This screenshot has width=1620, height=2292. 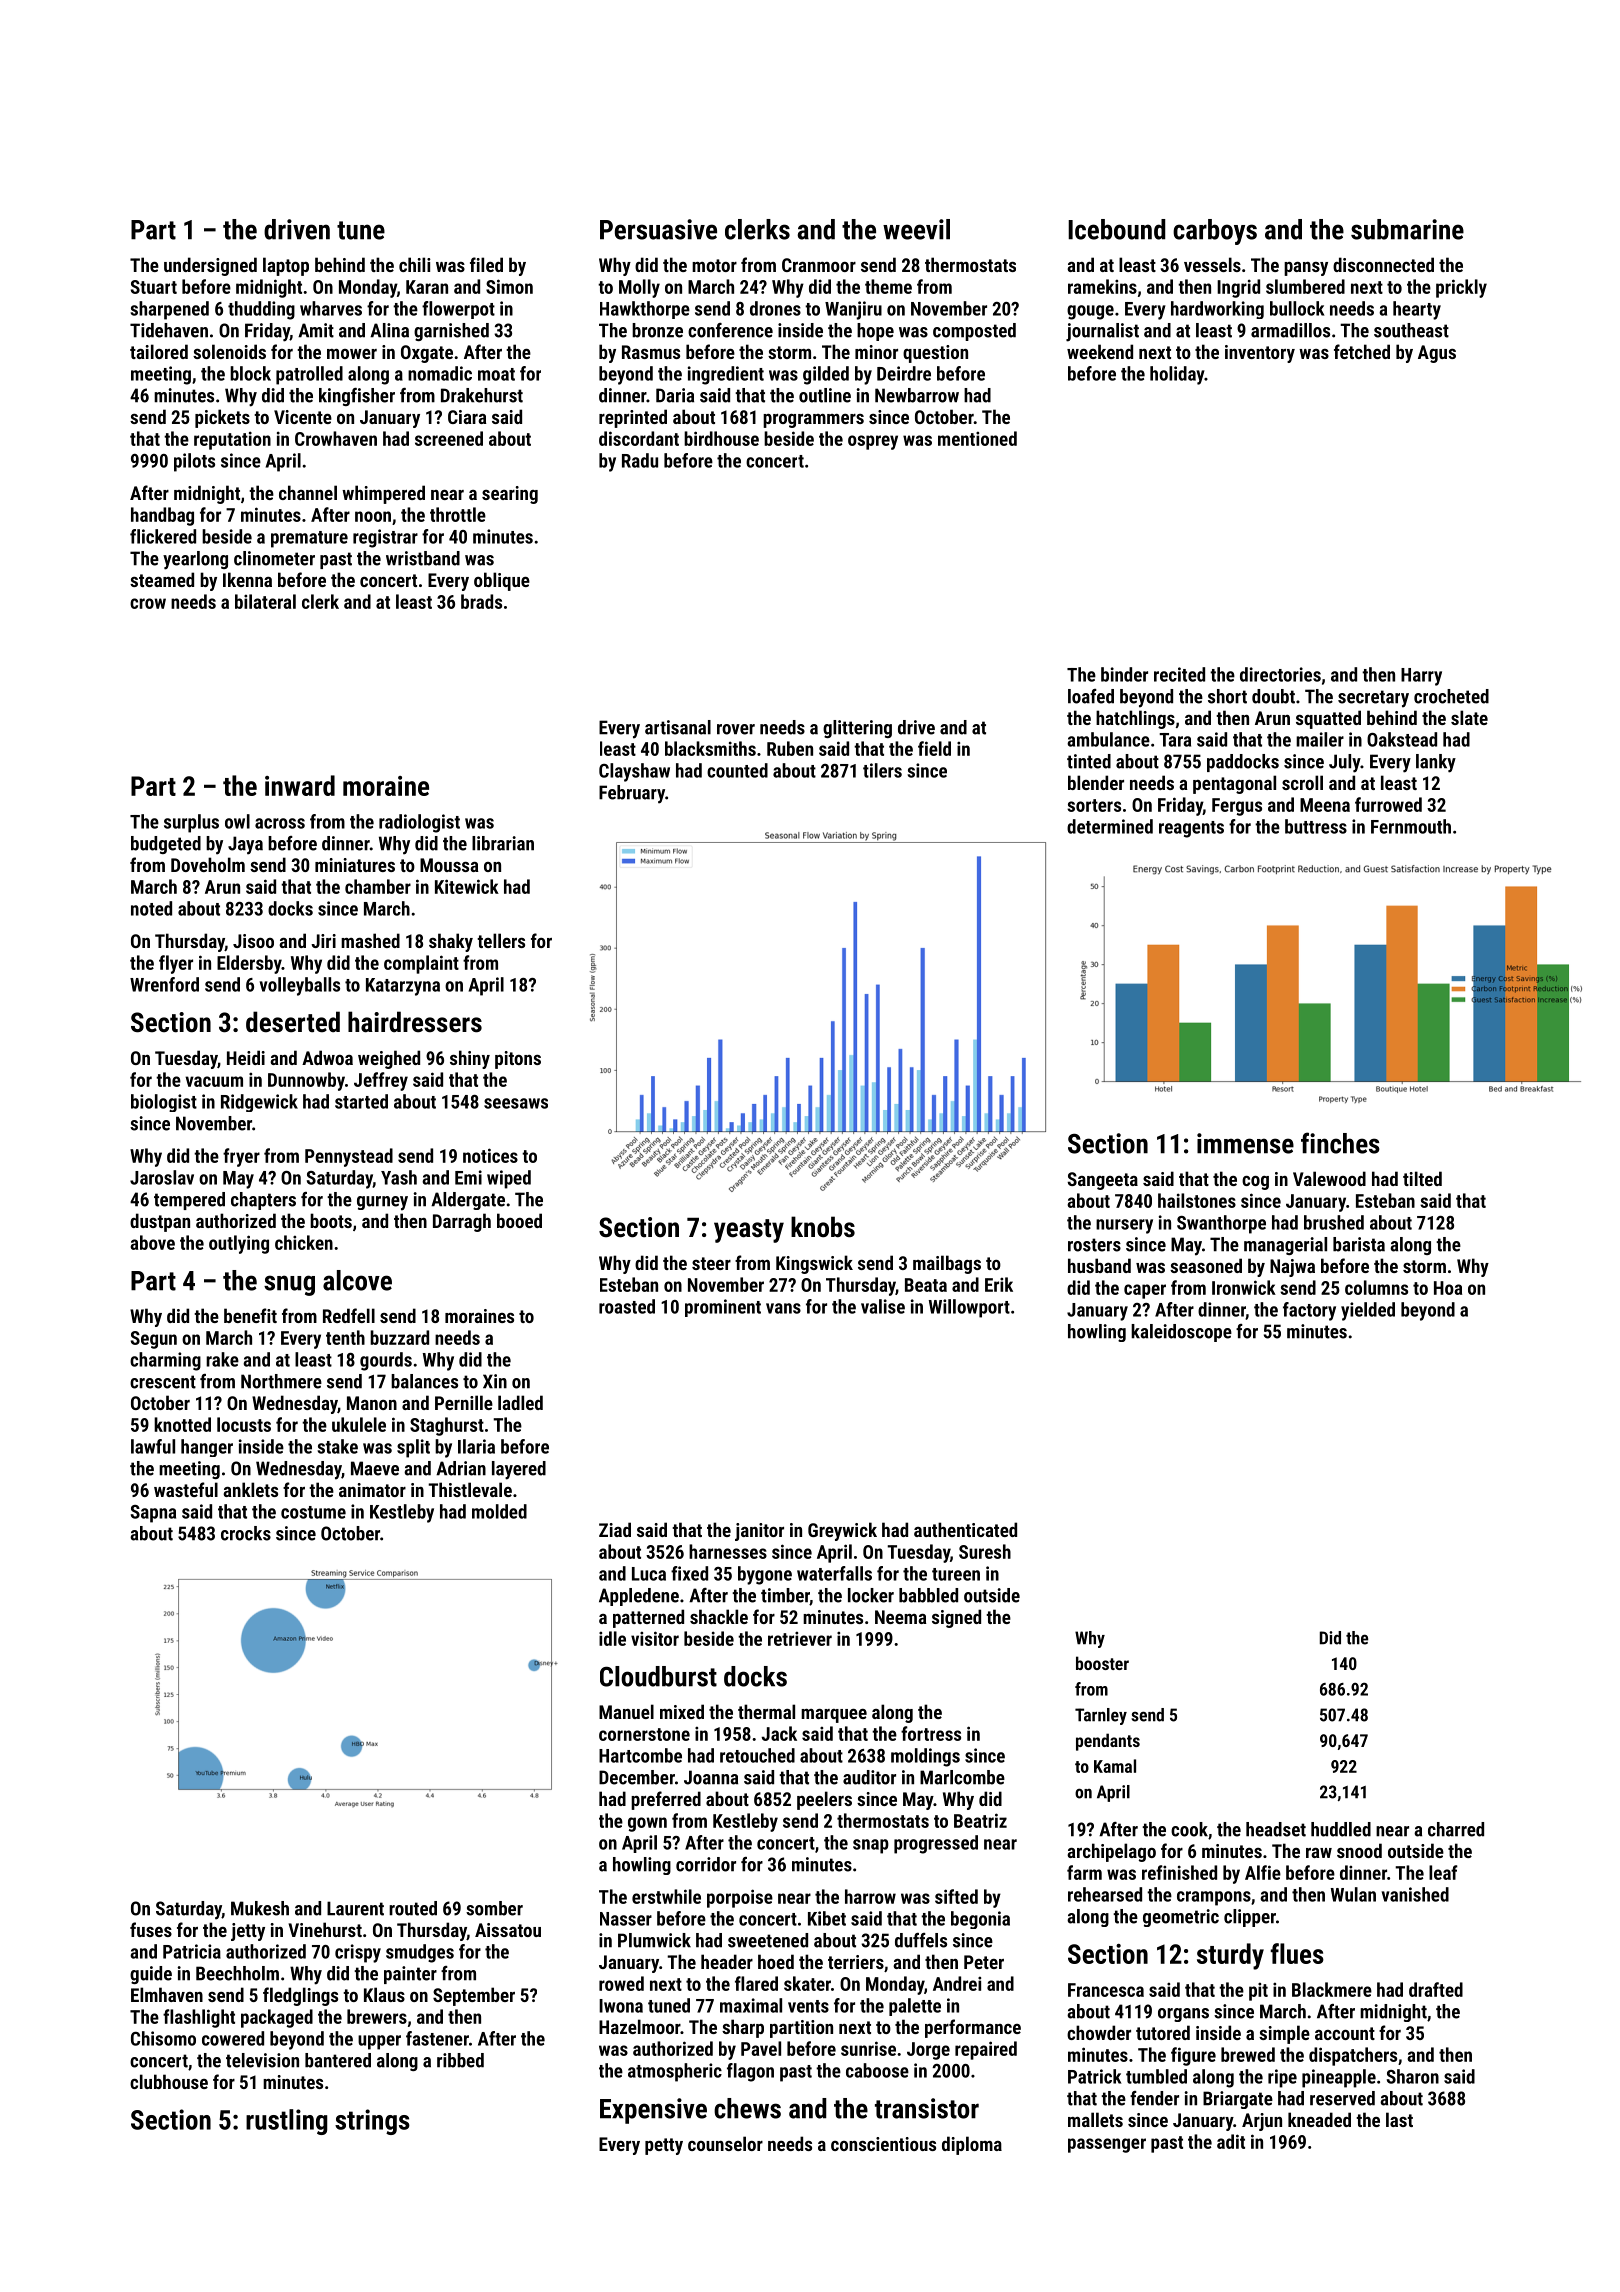 What do you see at coordinates (287, 2122) in the screenshot?
I see `rustling` at bounding box center [287, 2122].
